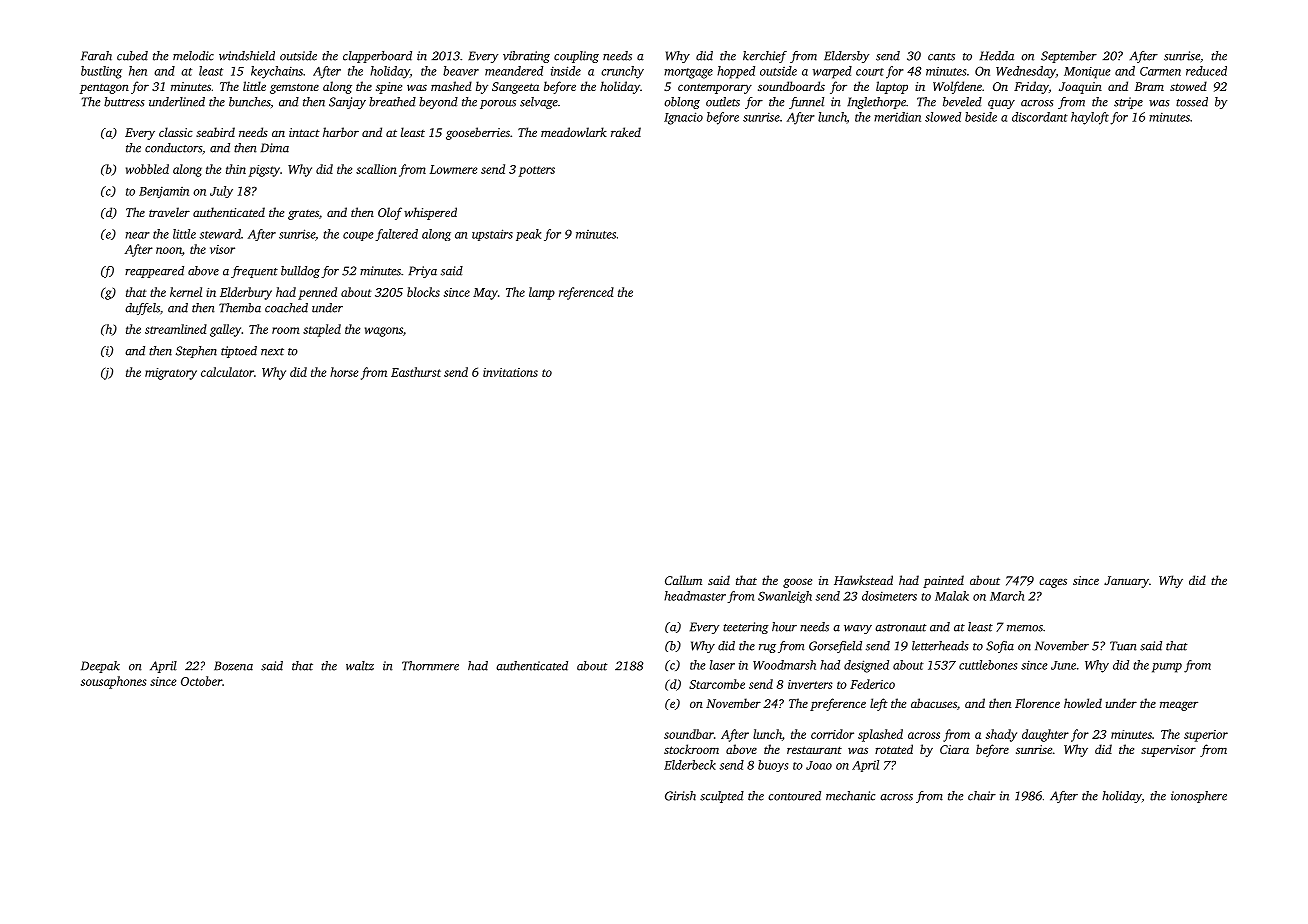  What do you see at coordinates (680, 796) in the document?
I see `Girish` at bounding box center [680, 796].
